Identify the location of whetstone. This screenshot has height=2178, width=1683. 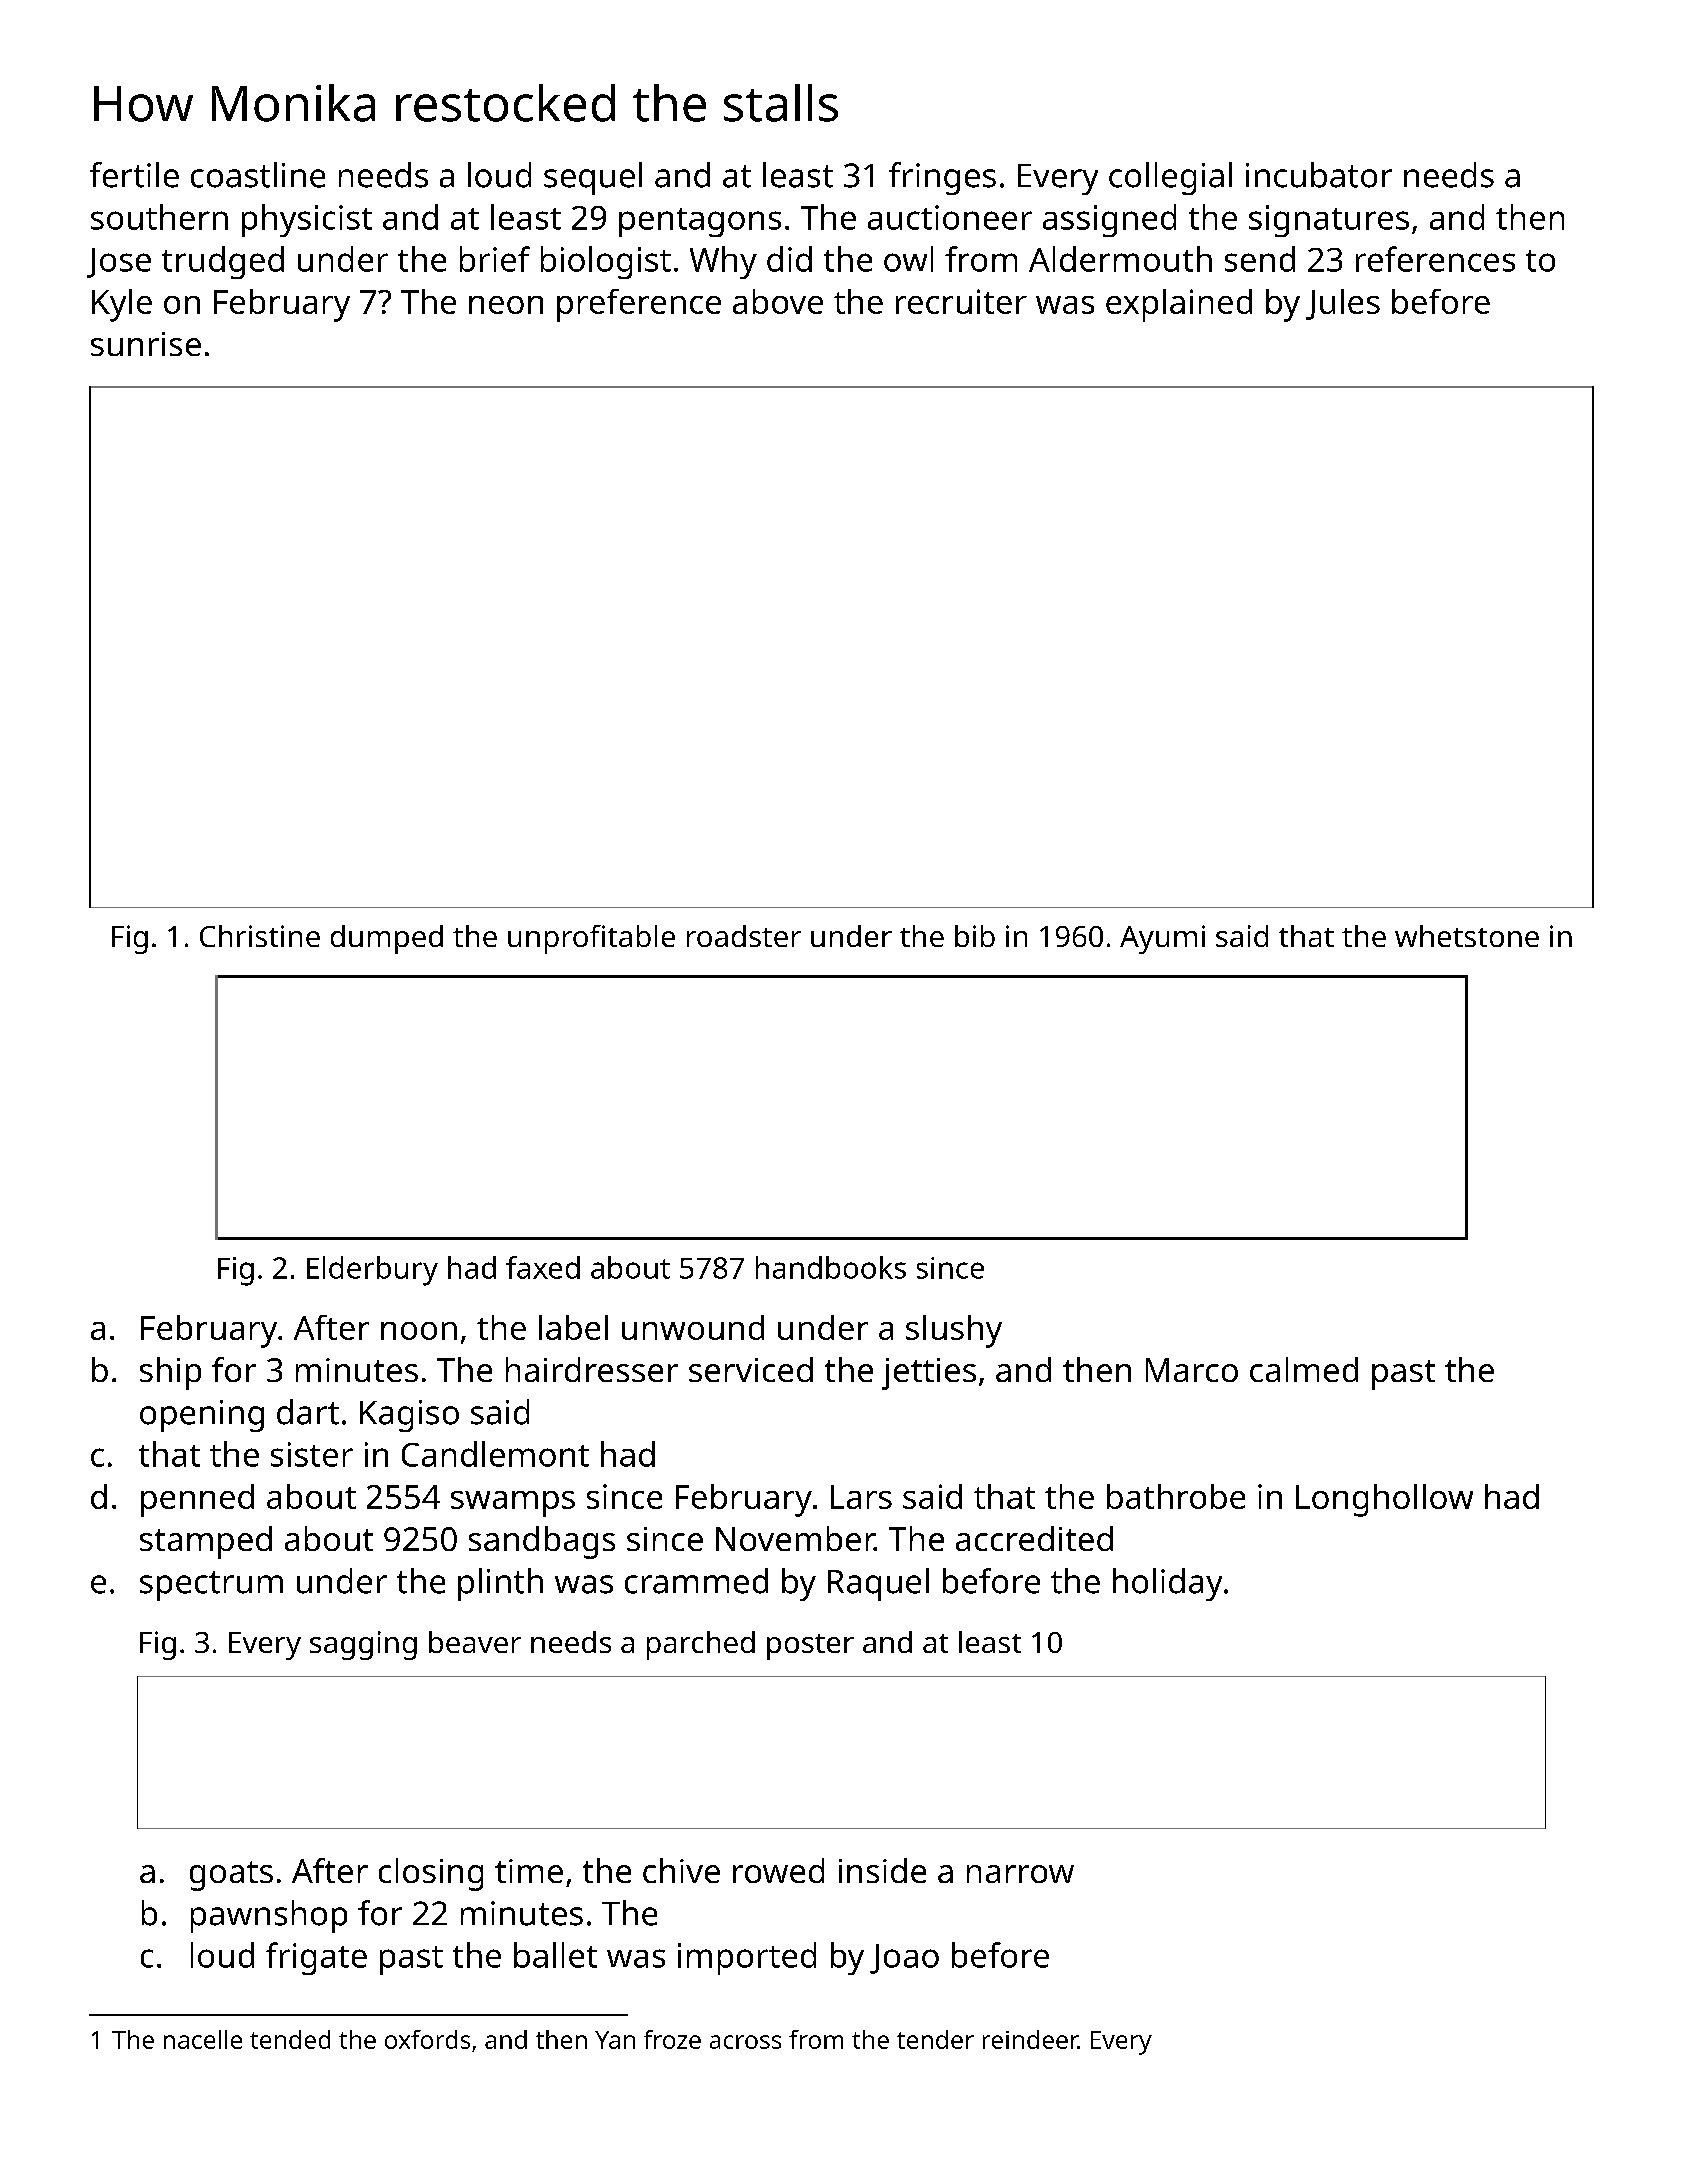
(1467, 936).
